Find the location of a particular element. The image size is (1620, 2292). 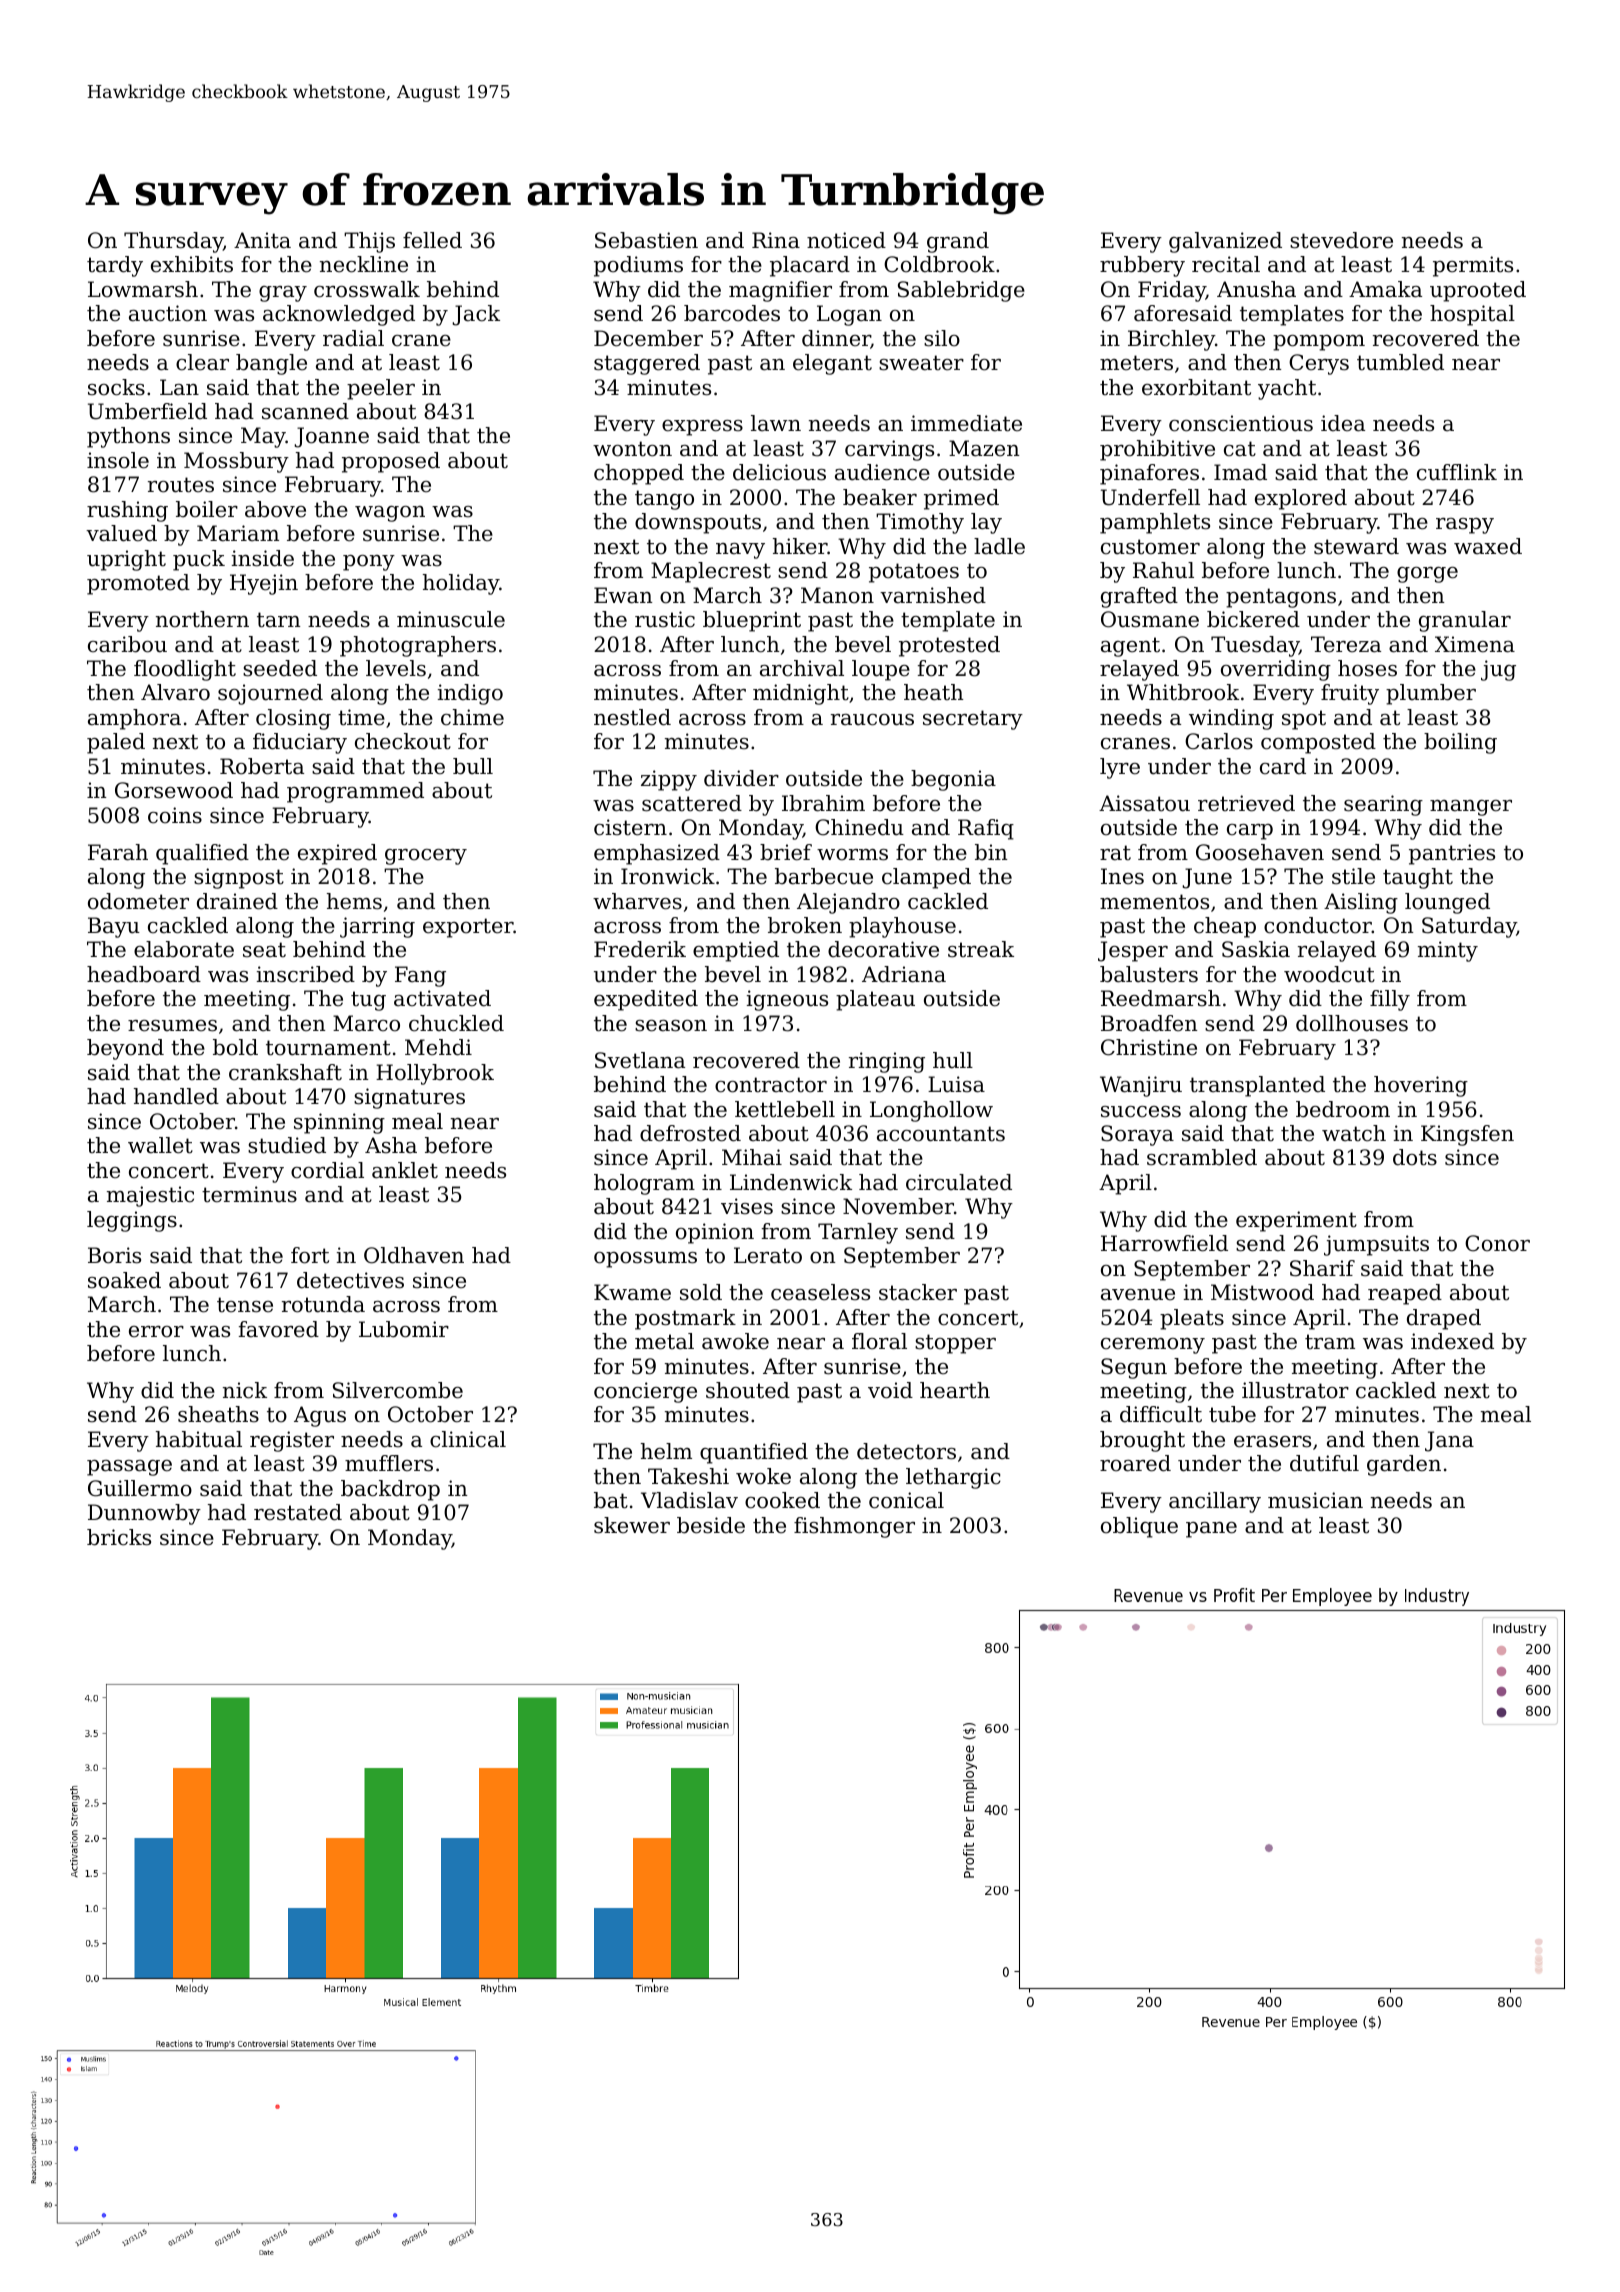

bricks is located at coordinates (119, 1537).
